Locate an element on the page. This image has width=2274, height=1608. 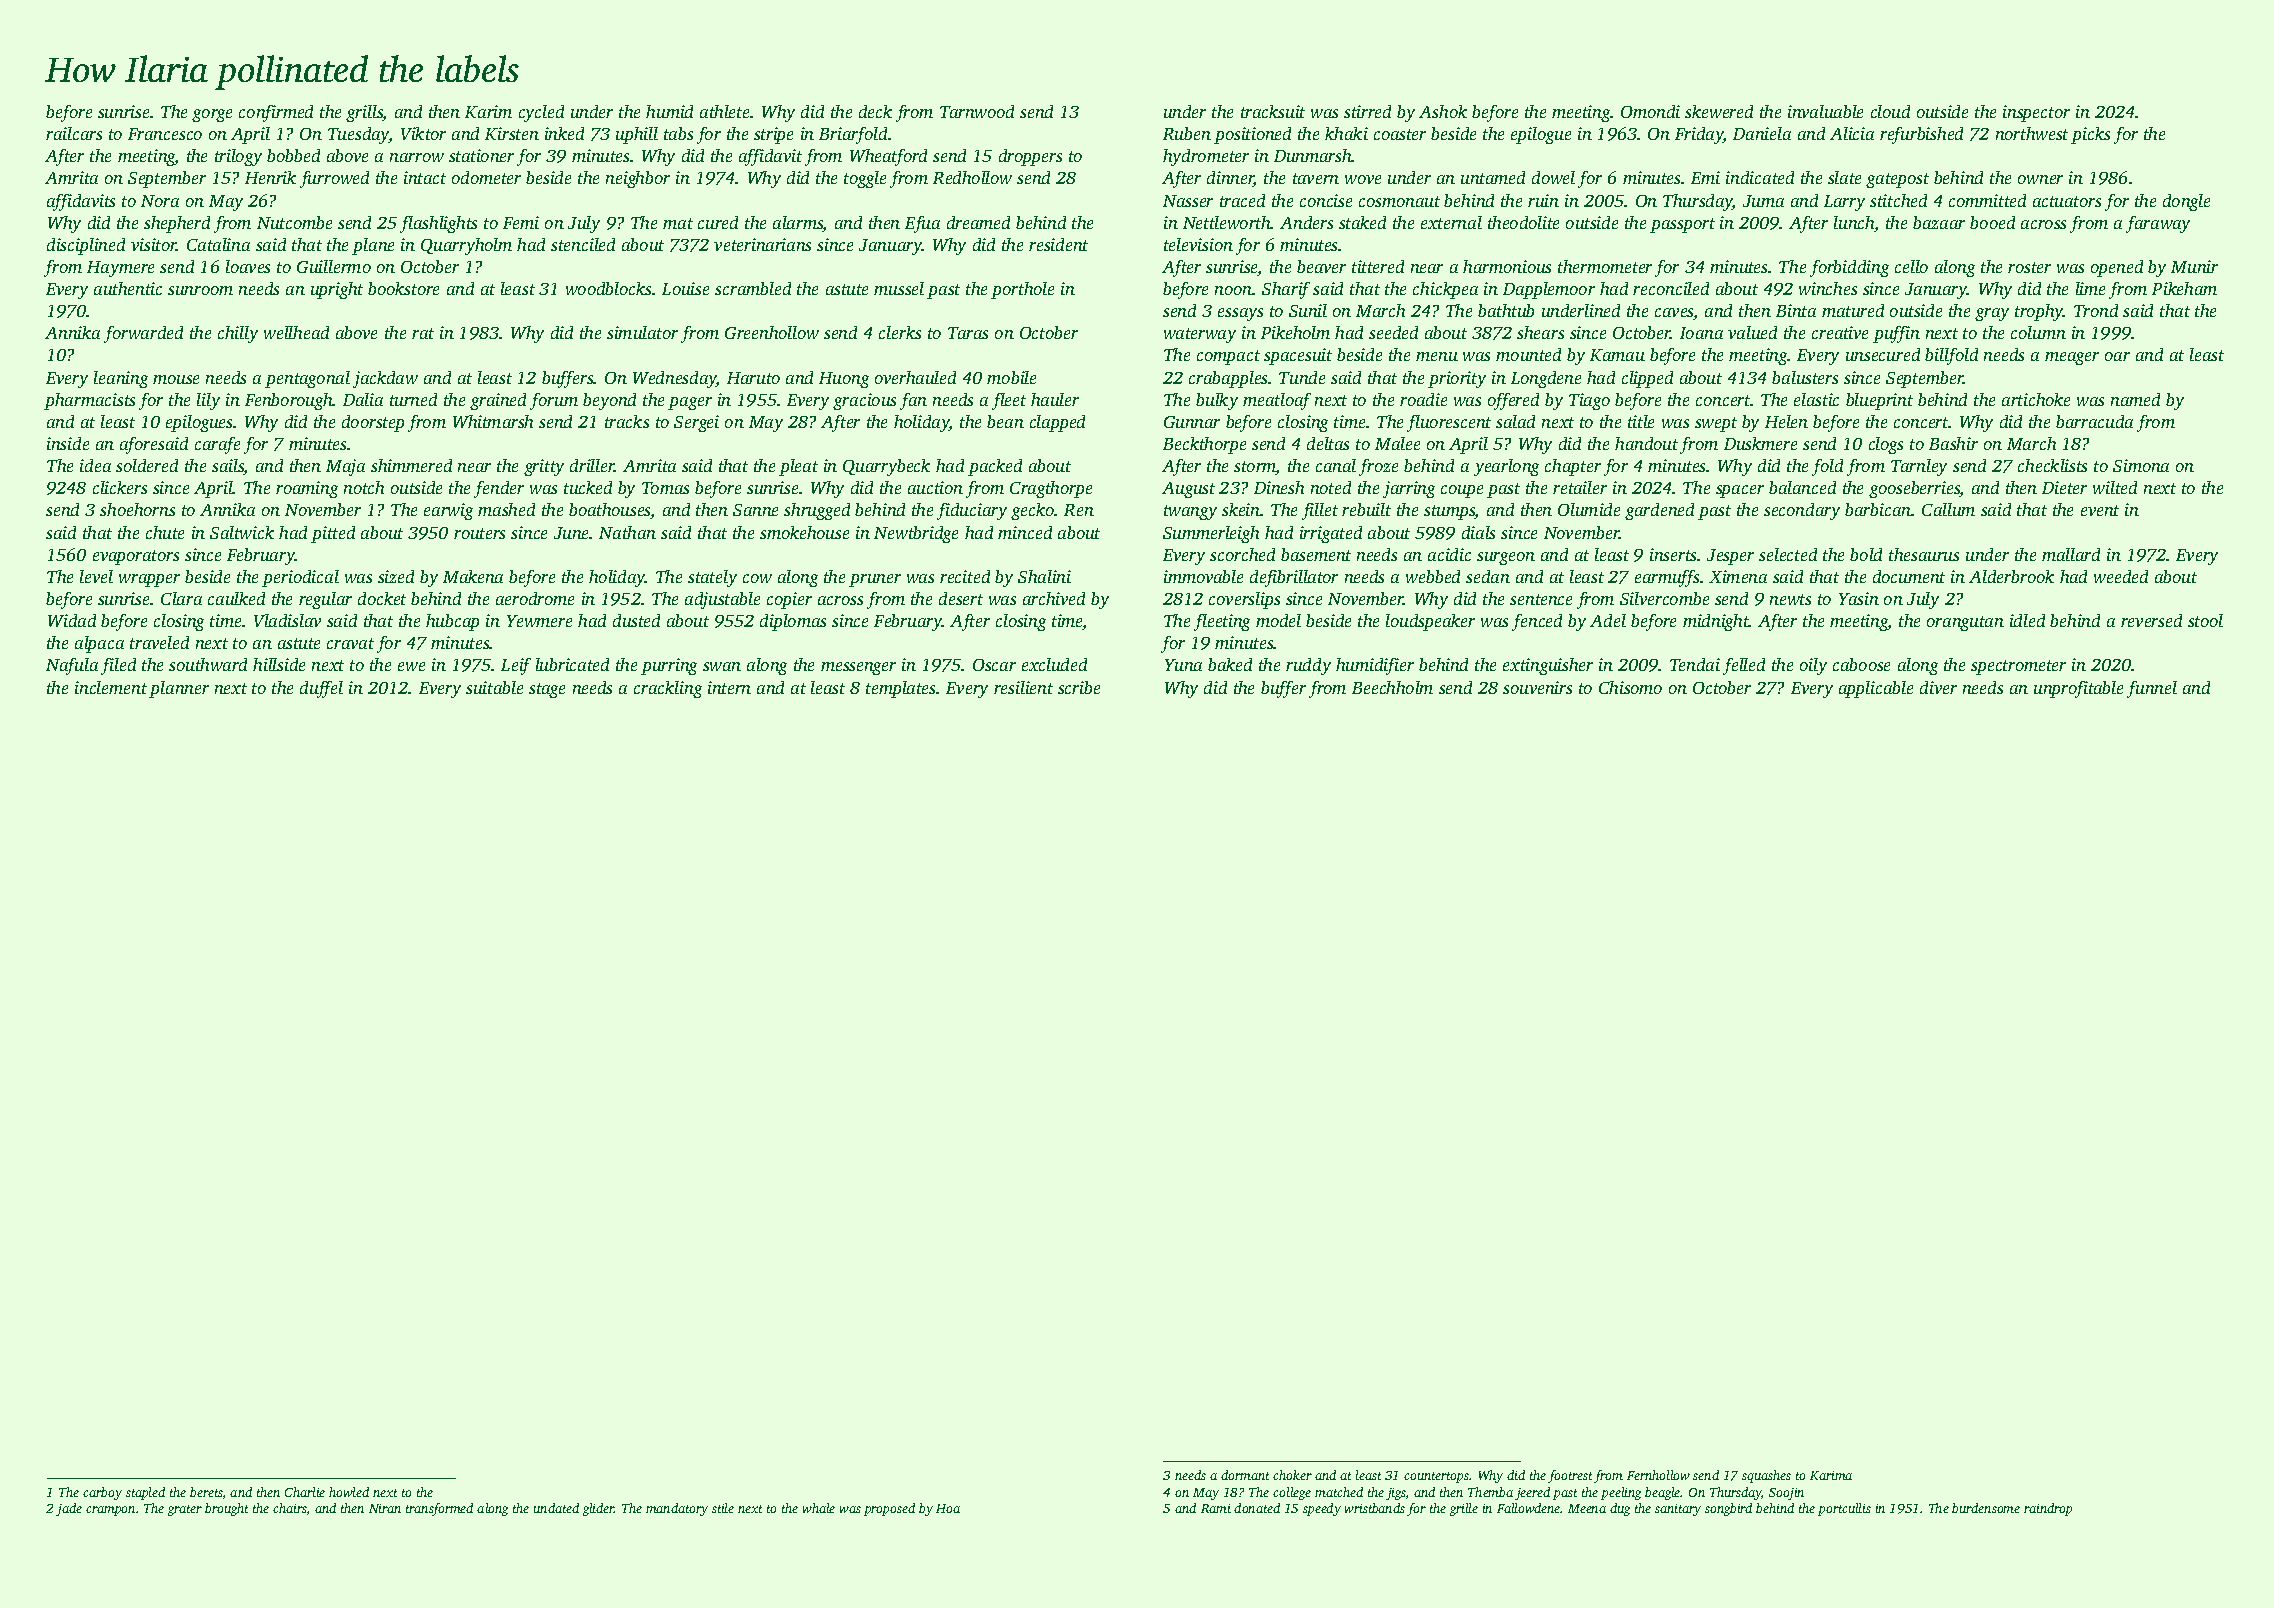
routers is located at coordinates (479, 533).
